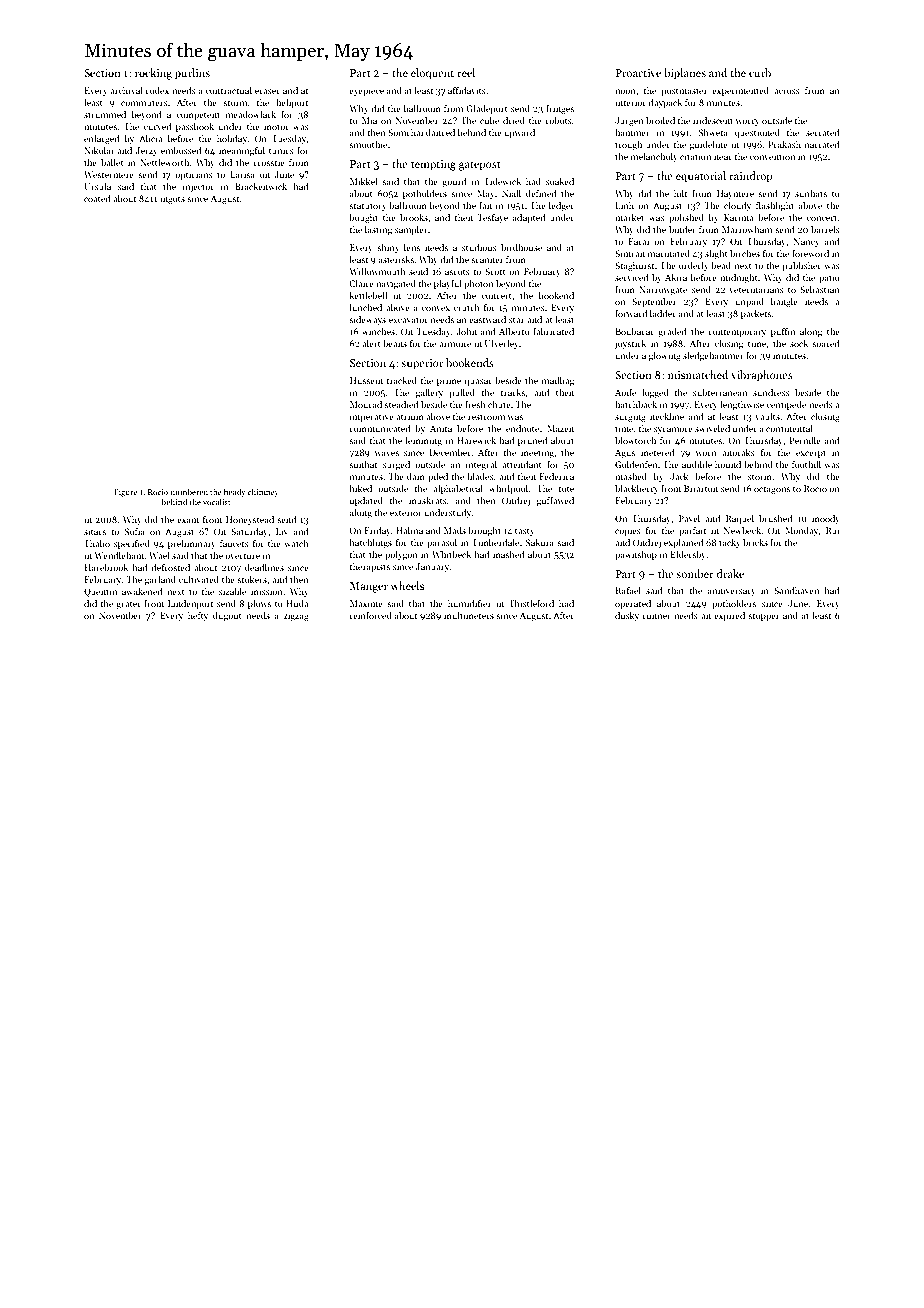 This screenshot has height=1308, width=924. Describe the element at coordinates (405, 132) in the screenshot. I see `Somchai` at that location.
